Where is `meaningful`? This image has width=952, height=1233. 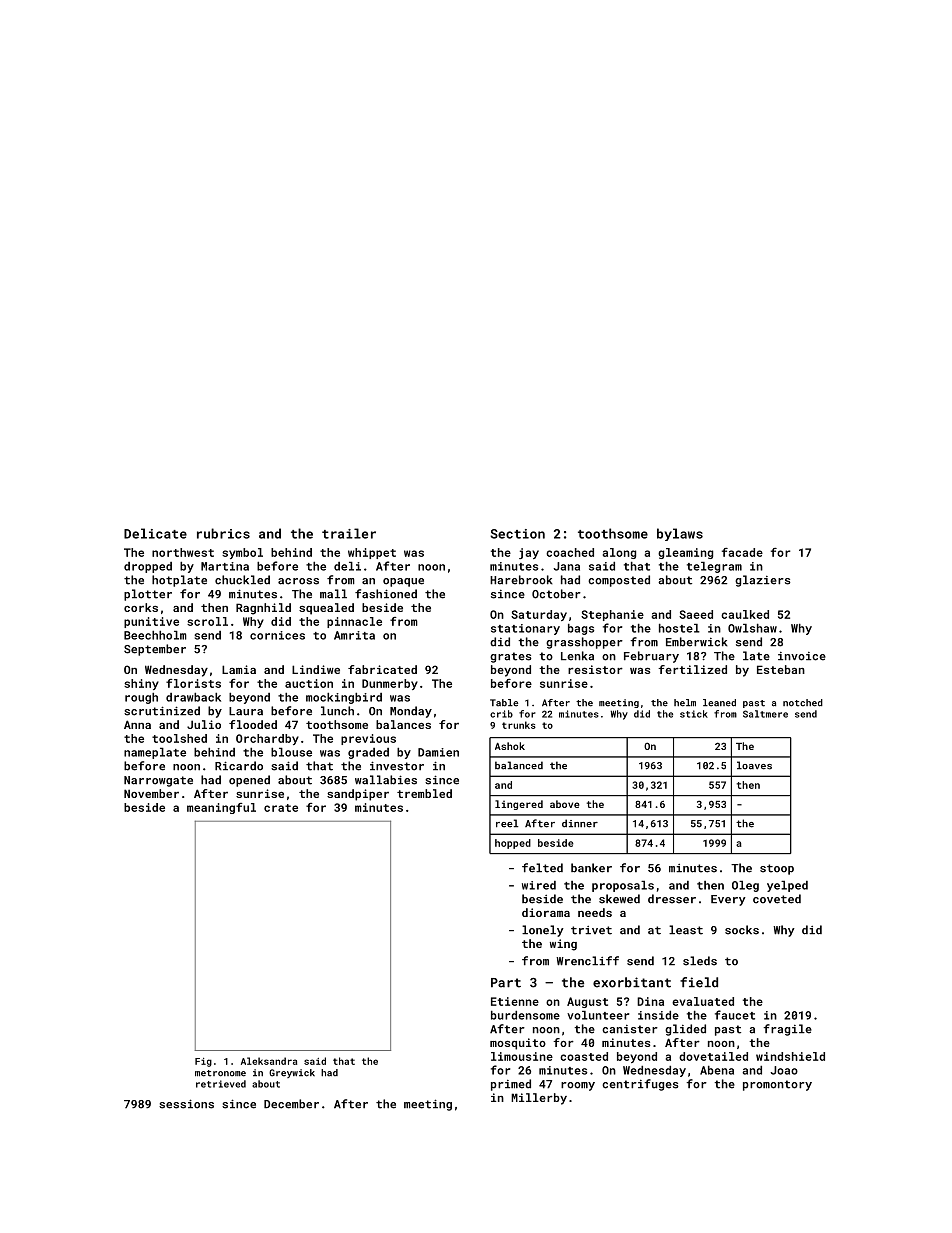
meaningful is located at coordinates (221, 808).
